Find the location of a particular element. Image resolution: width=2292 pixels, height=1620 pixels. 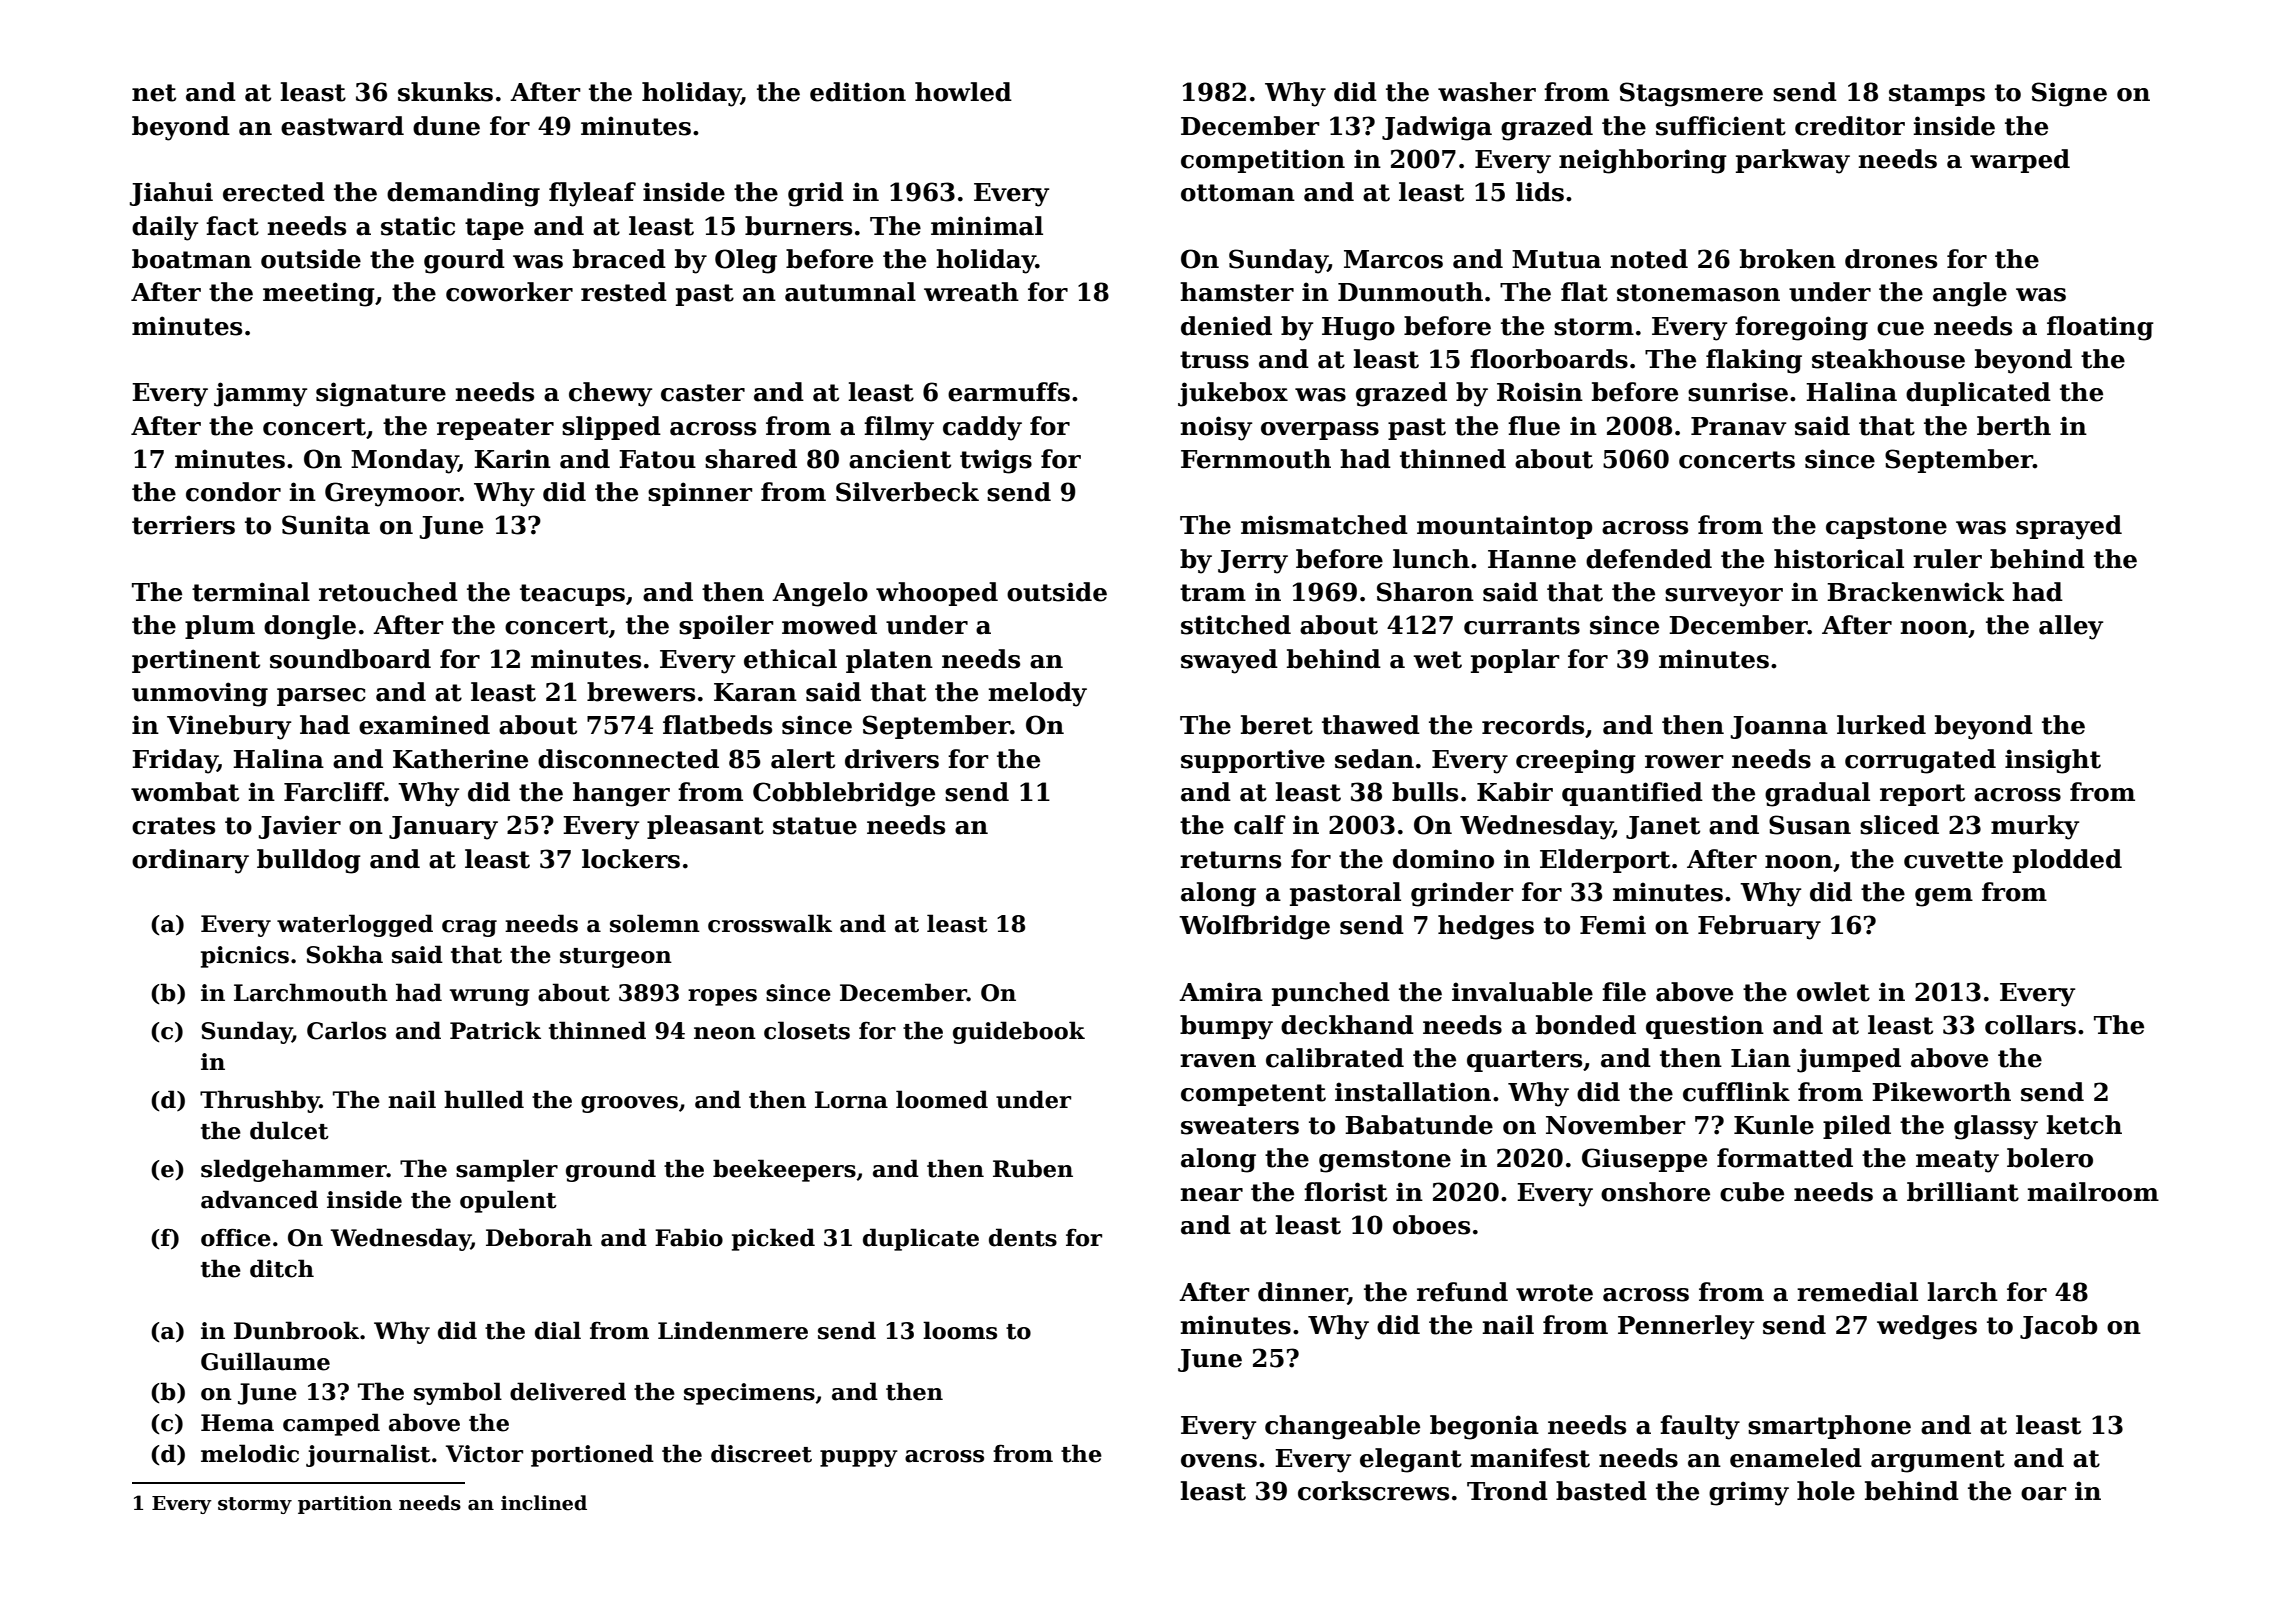

partition is located at coordinates (345, 1505).
